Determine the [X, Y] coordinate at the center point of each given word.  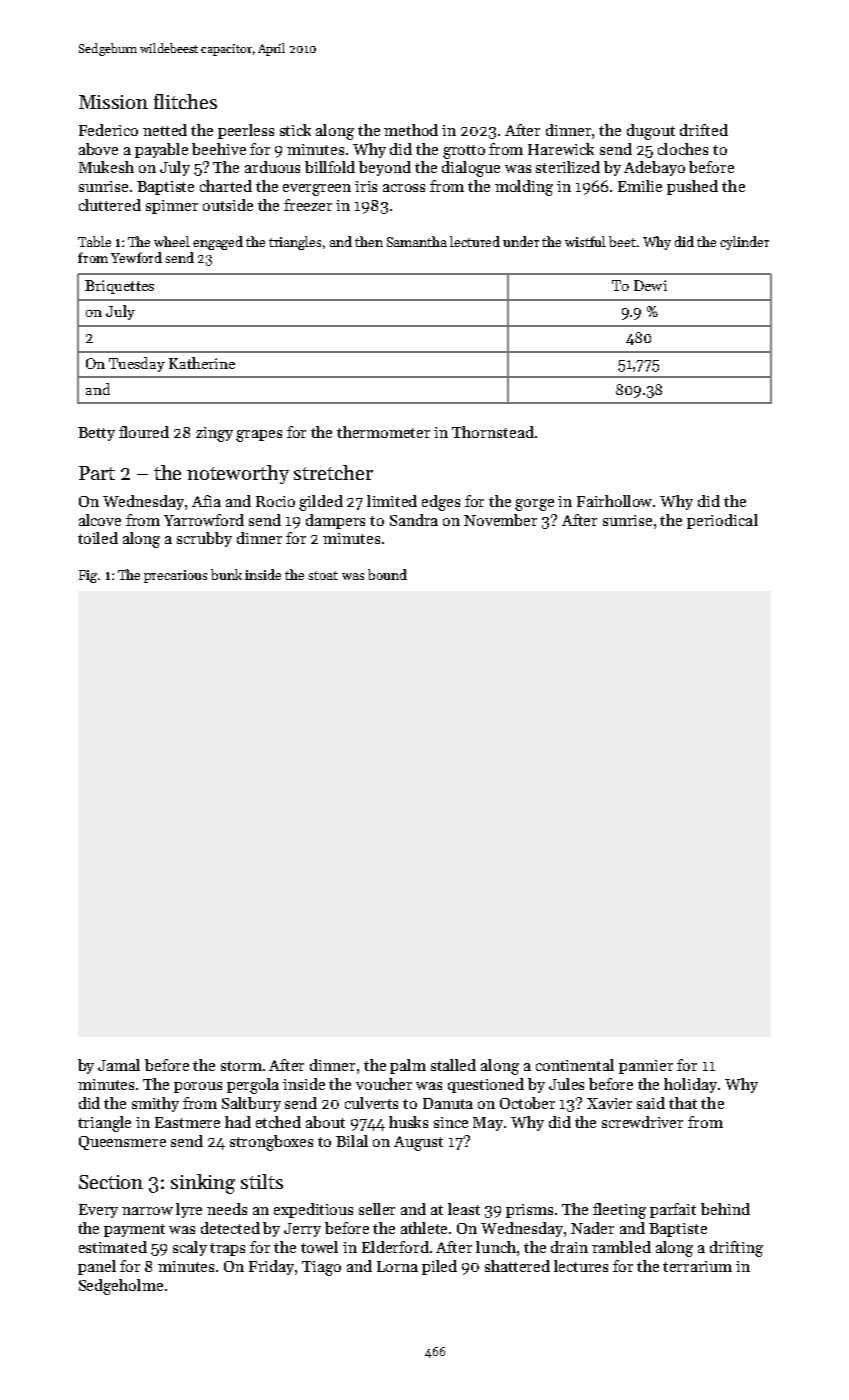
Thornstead [493, 432]
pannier [646, 1067]
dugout [651, 132]
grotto [464, 152]
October [527, 1103]
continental [575, 1065]
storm [241, 1066]
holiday [690, 1085]
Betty [96, 434]
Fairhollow [615, 501]
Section [111, 1182]
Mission [113, 102]
